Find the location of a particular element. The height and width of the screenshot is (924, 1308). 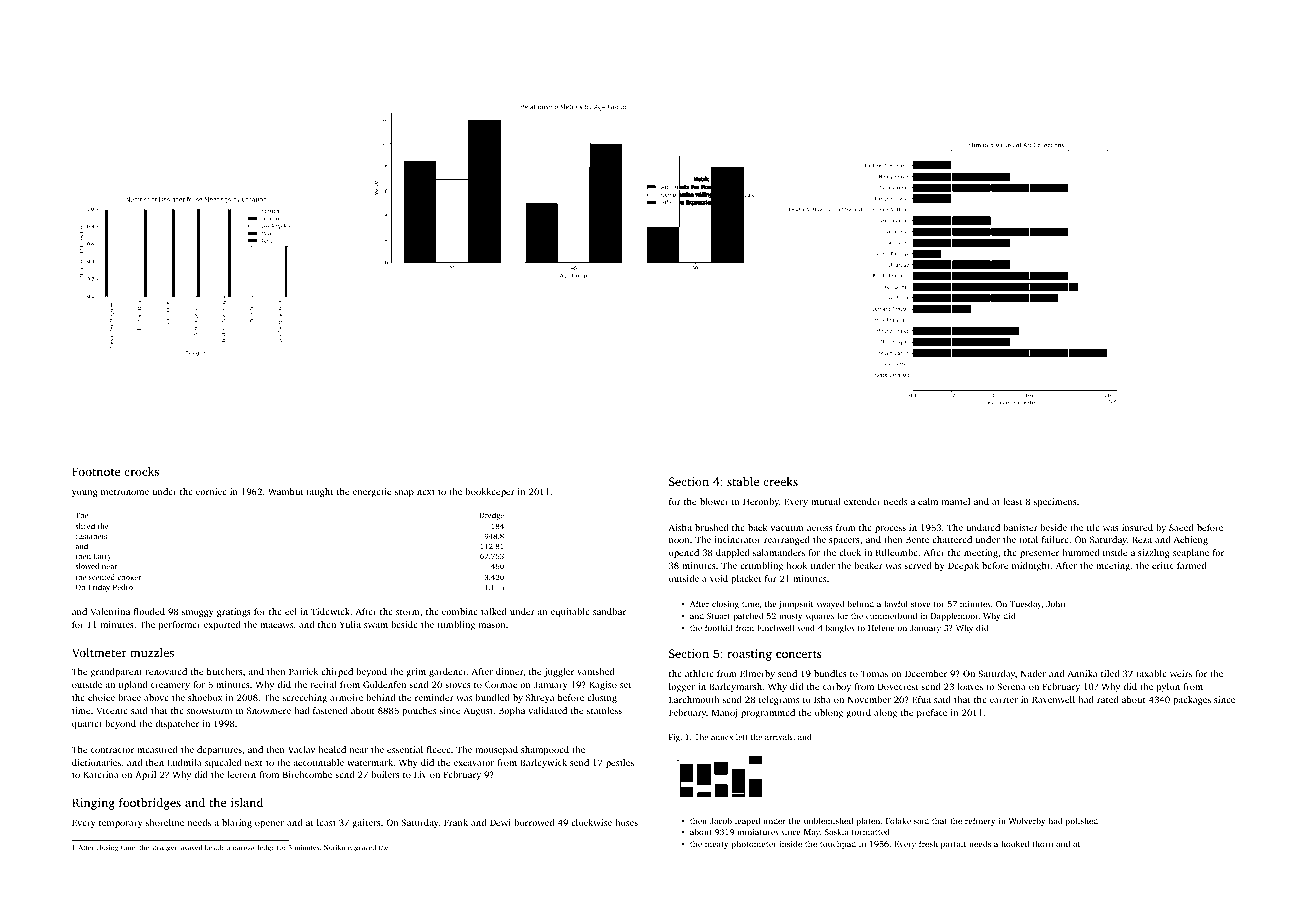

castanets is located at coordinates (91, 536).
